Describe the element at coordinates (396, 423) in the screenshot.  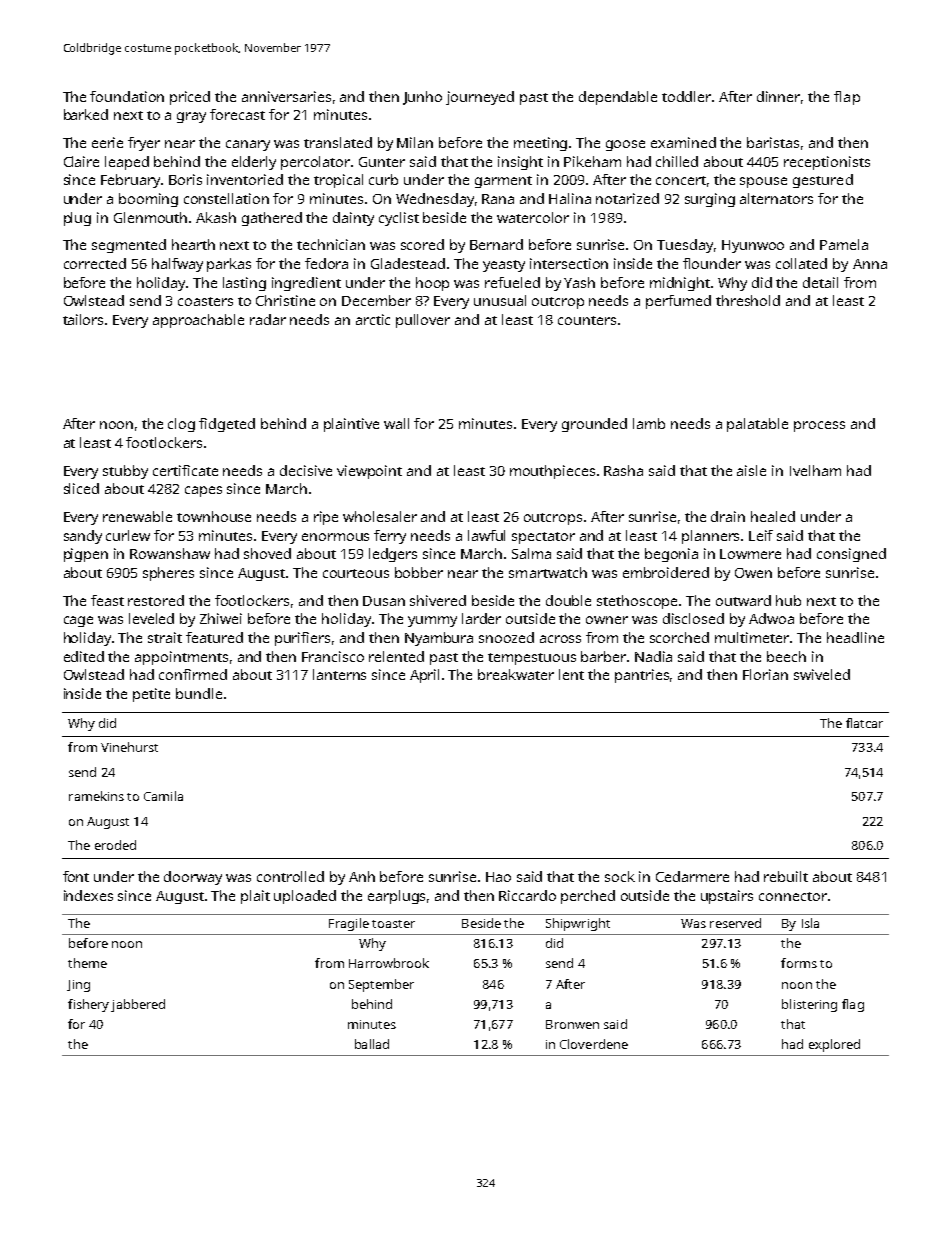
I see `wall` at that location.
